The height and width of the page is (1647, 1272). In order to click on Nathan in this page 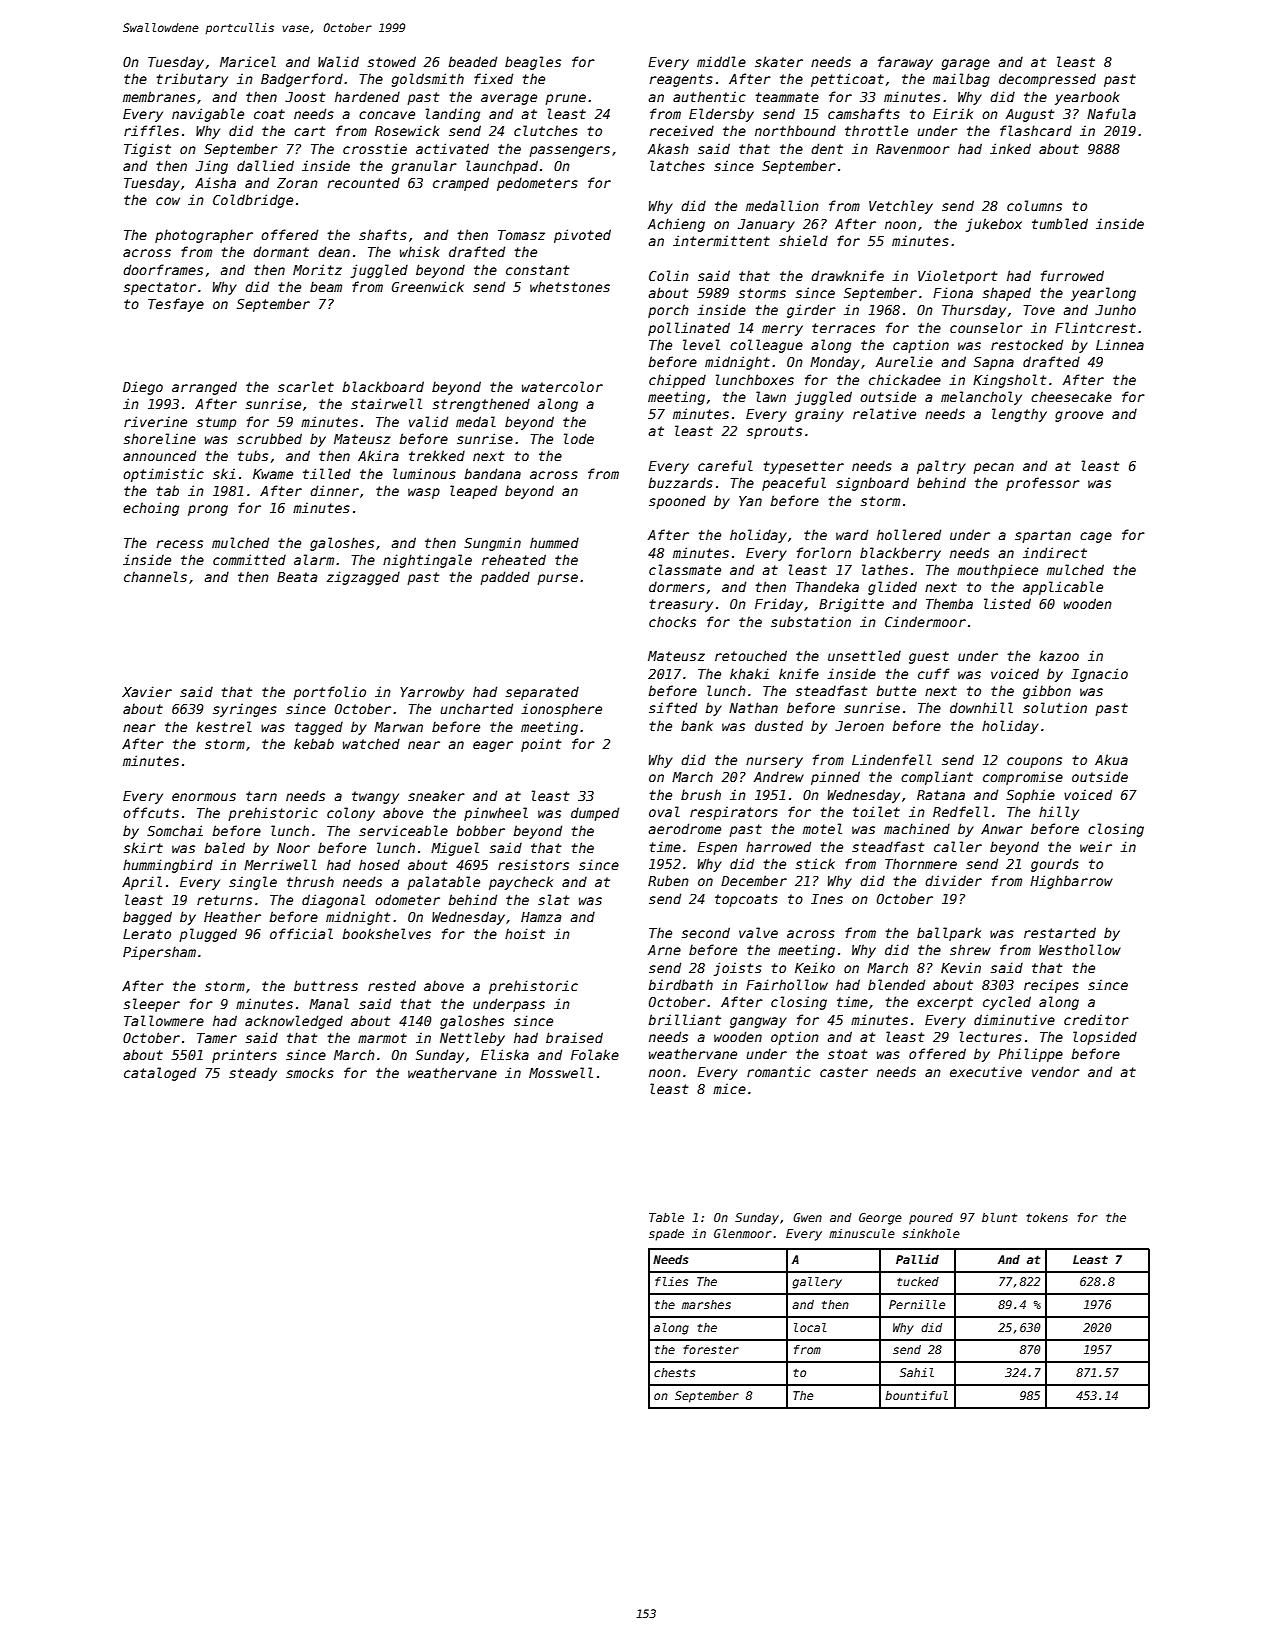, I will do `click(753, 707)`.
